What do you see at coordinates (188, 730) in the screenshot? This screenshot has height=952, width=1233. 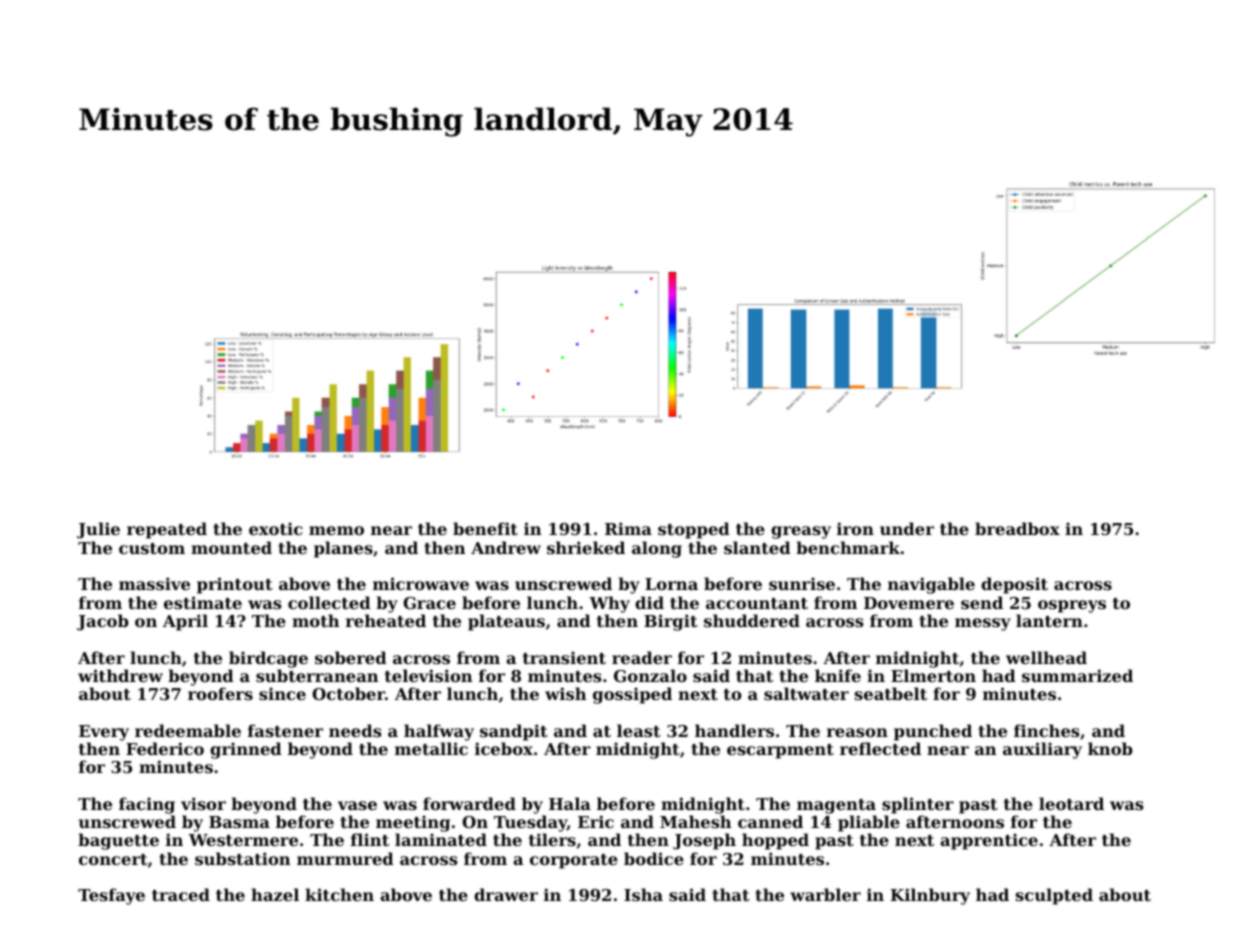 I see `redeemable` at bounding box center [188, 730].
